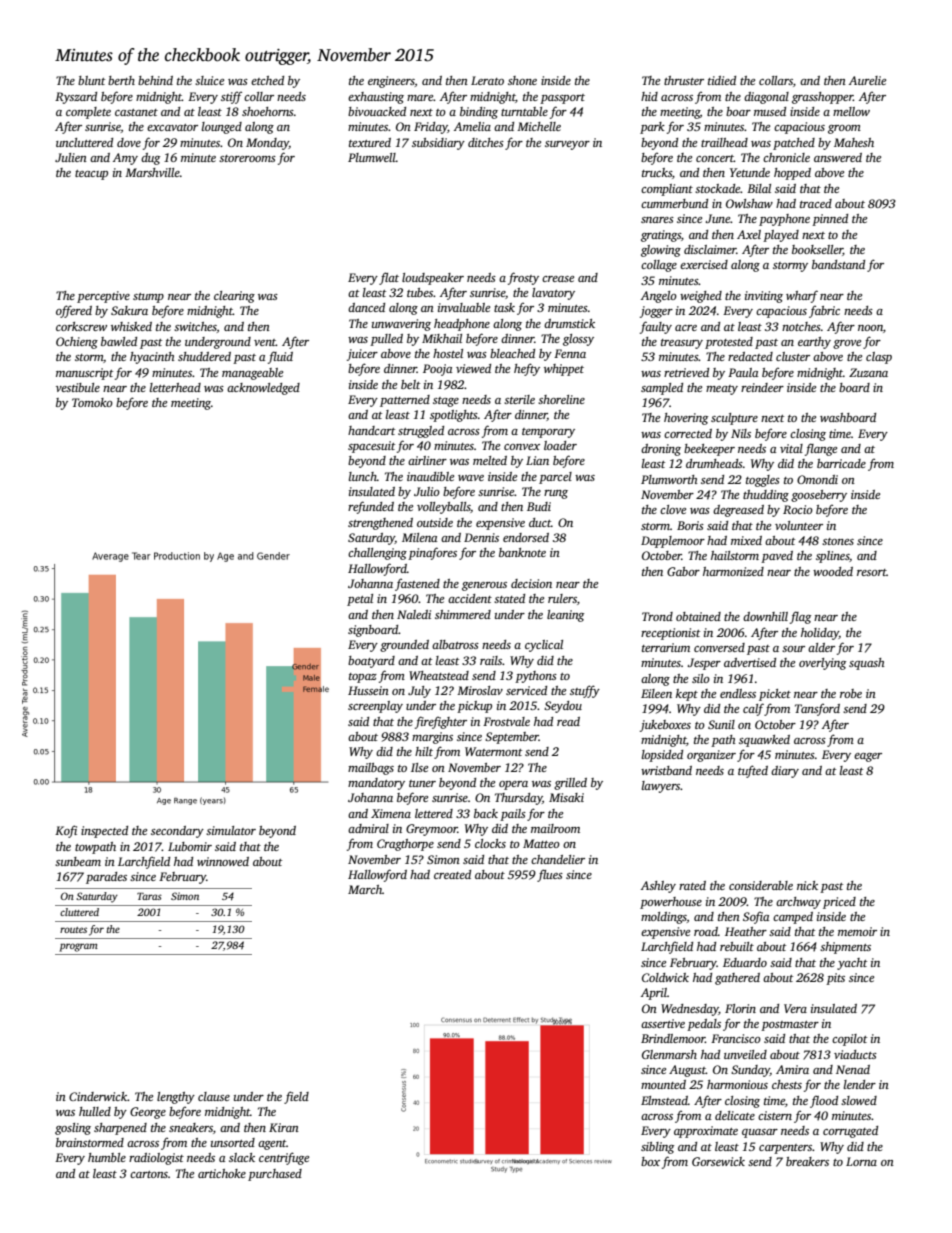 This document has width=952, height=1233. Describe the element at coordinates (661, 787) in the document. I see `lawyers` at that location.
